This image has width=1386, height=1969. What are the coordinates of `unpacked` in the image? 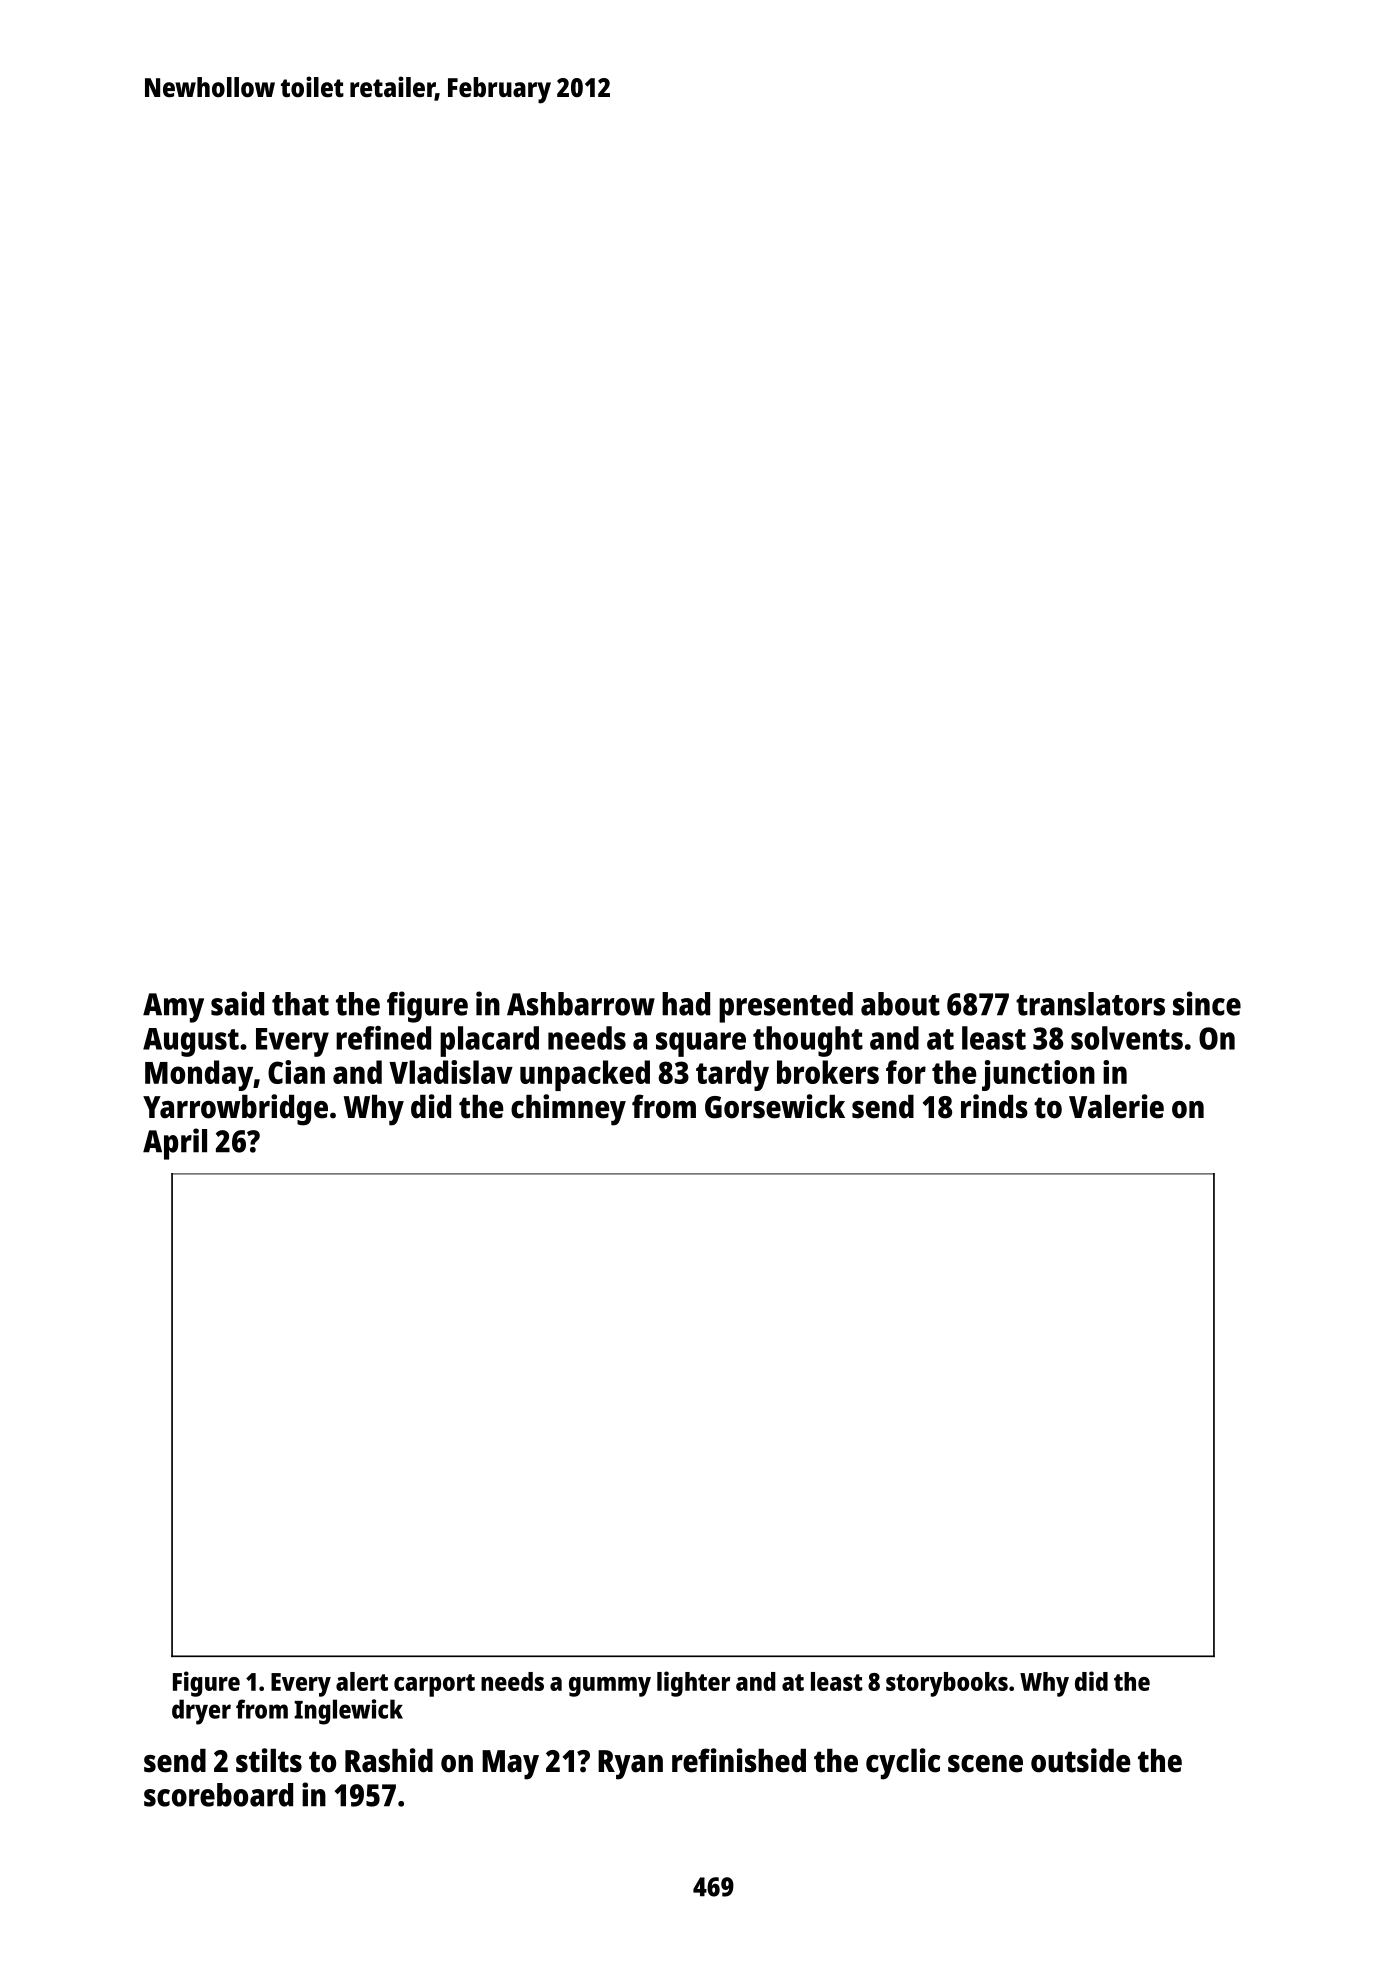 It's located at (585, 1075).
